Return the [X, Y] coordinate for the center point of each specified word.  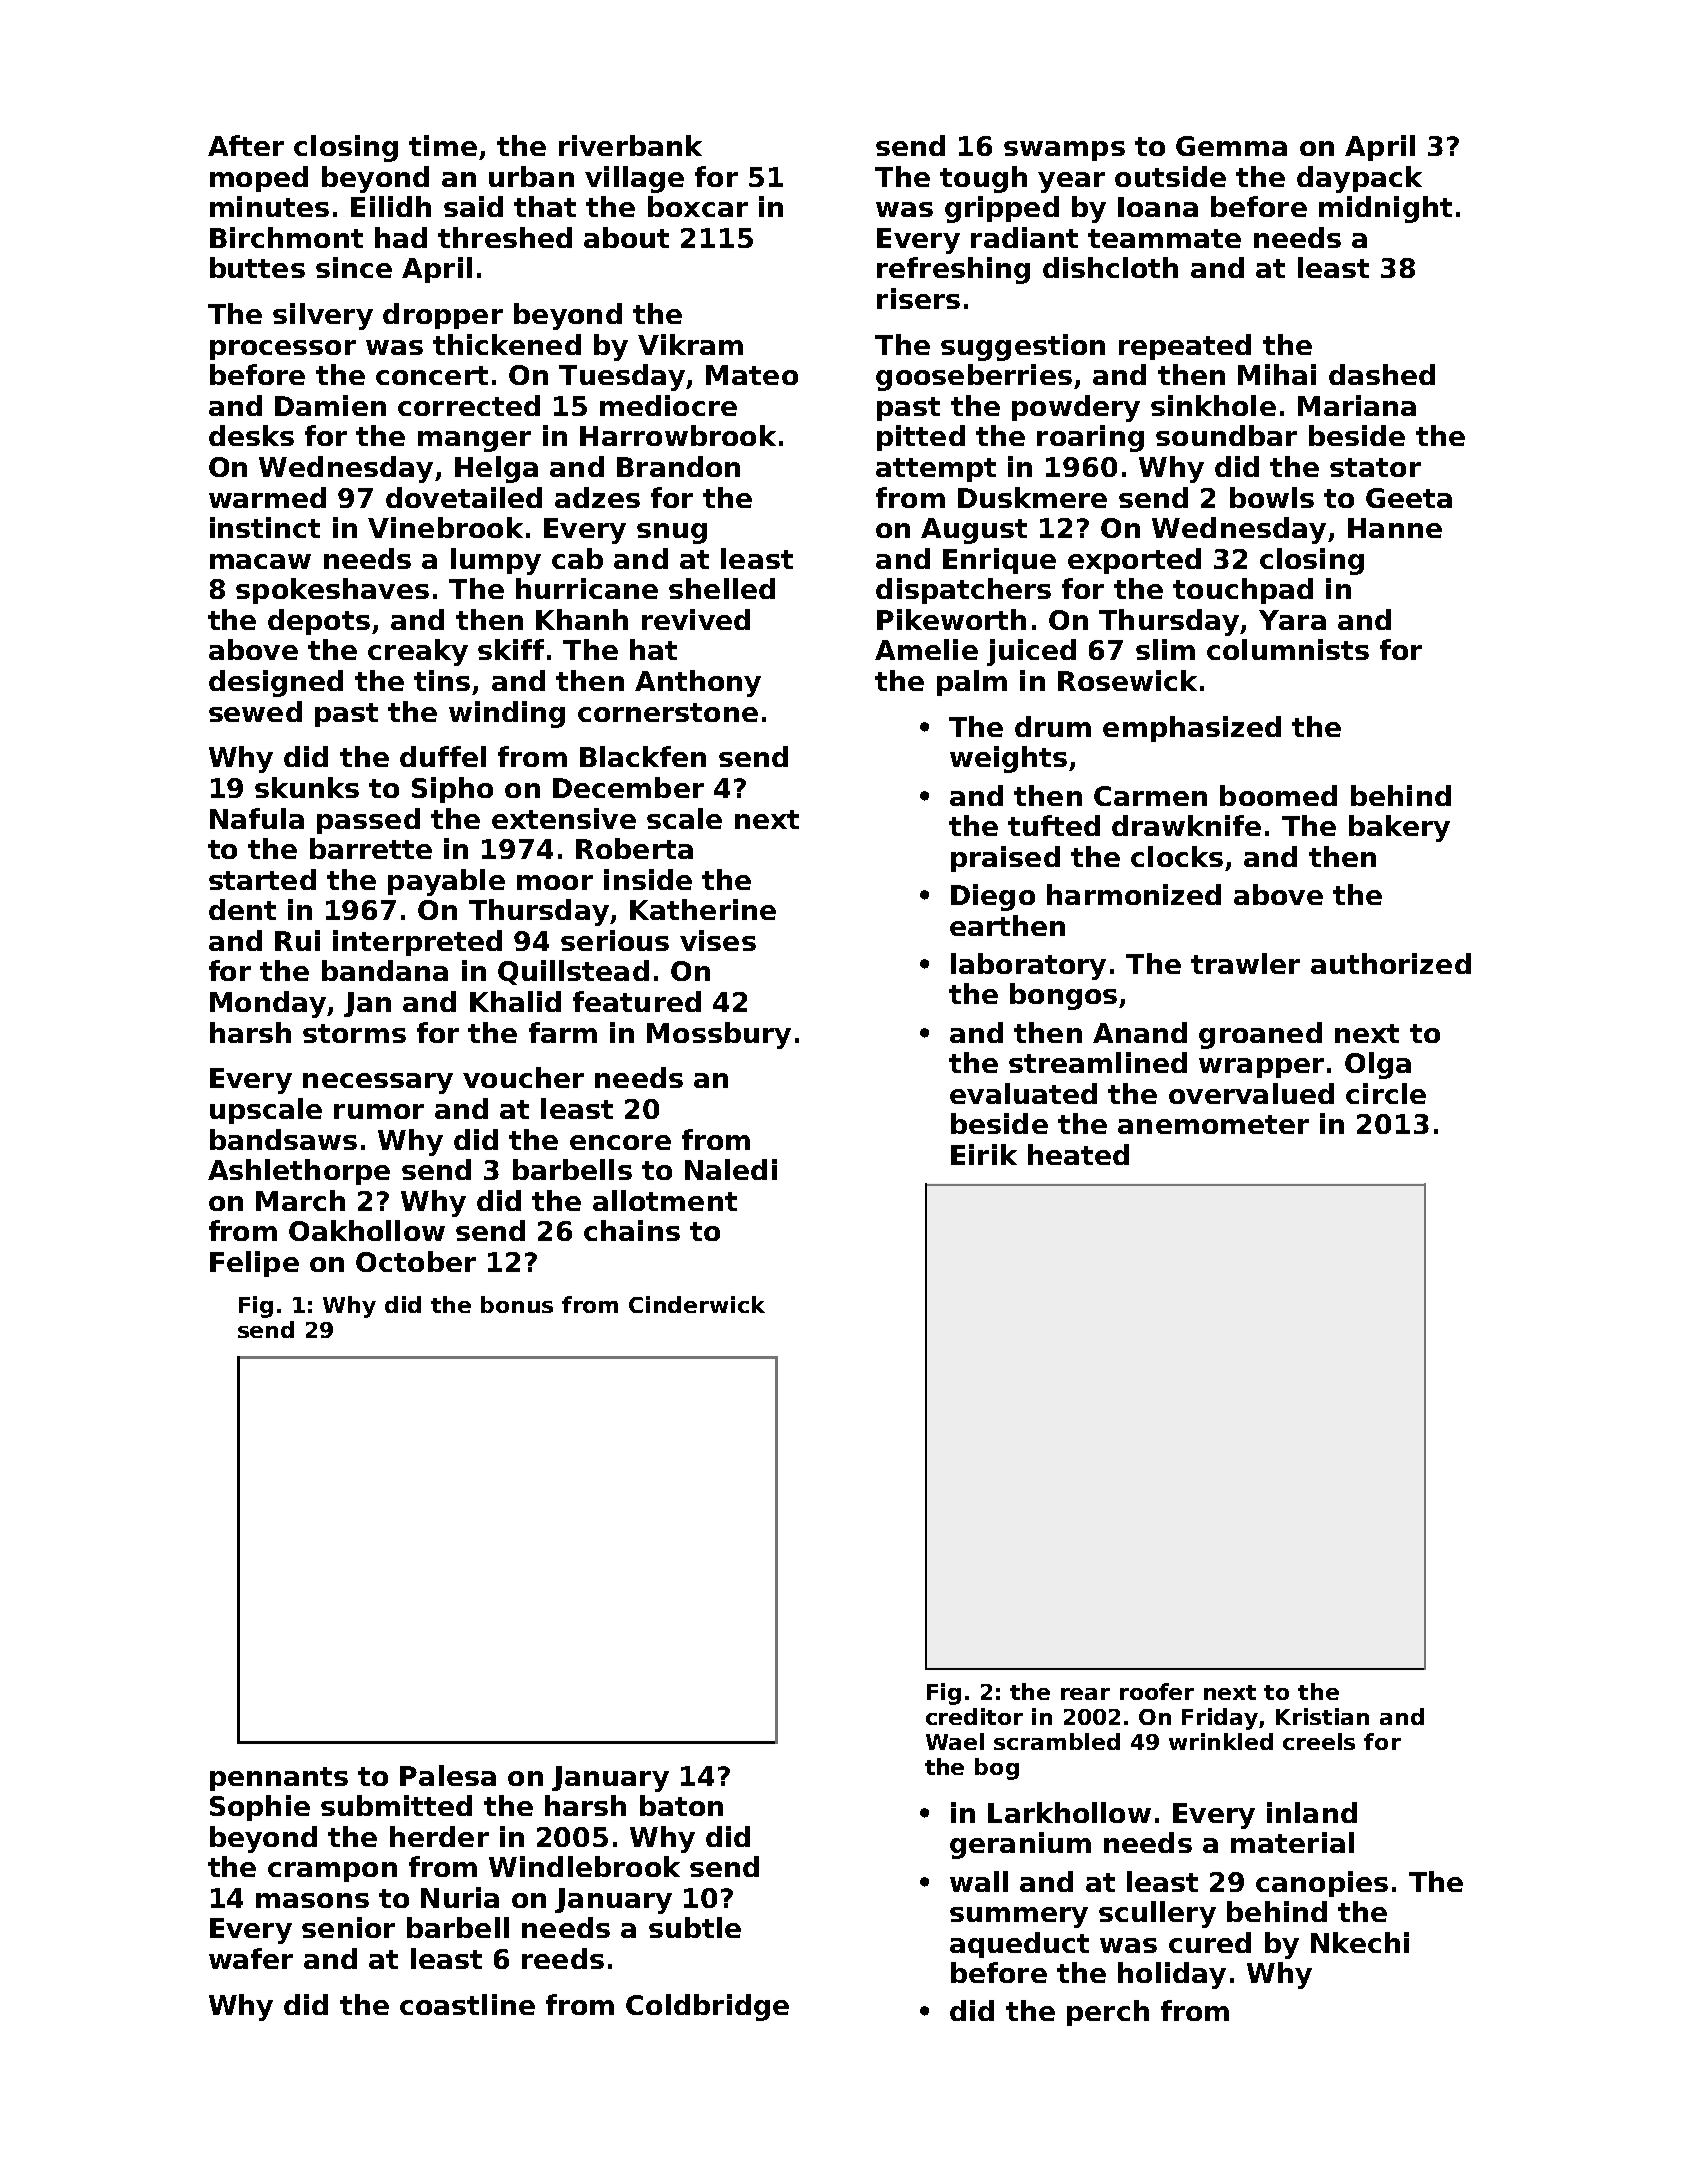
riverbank [630, 145]
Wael [955, 1741]
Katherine [703, 909]
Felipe [254, 1264]
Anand [1140, 1032]
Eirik [984, 1154]
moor [555, 882]
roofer [1157, 1691]
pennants [279, 1779]
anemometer [1213, 1124]
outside [1170, 176]
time [443, 145]
